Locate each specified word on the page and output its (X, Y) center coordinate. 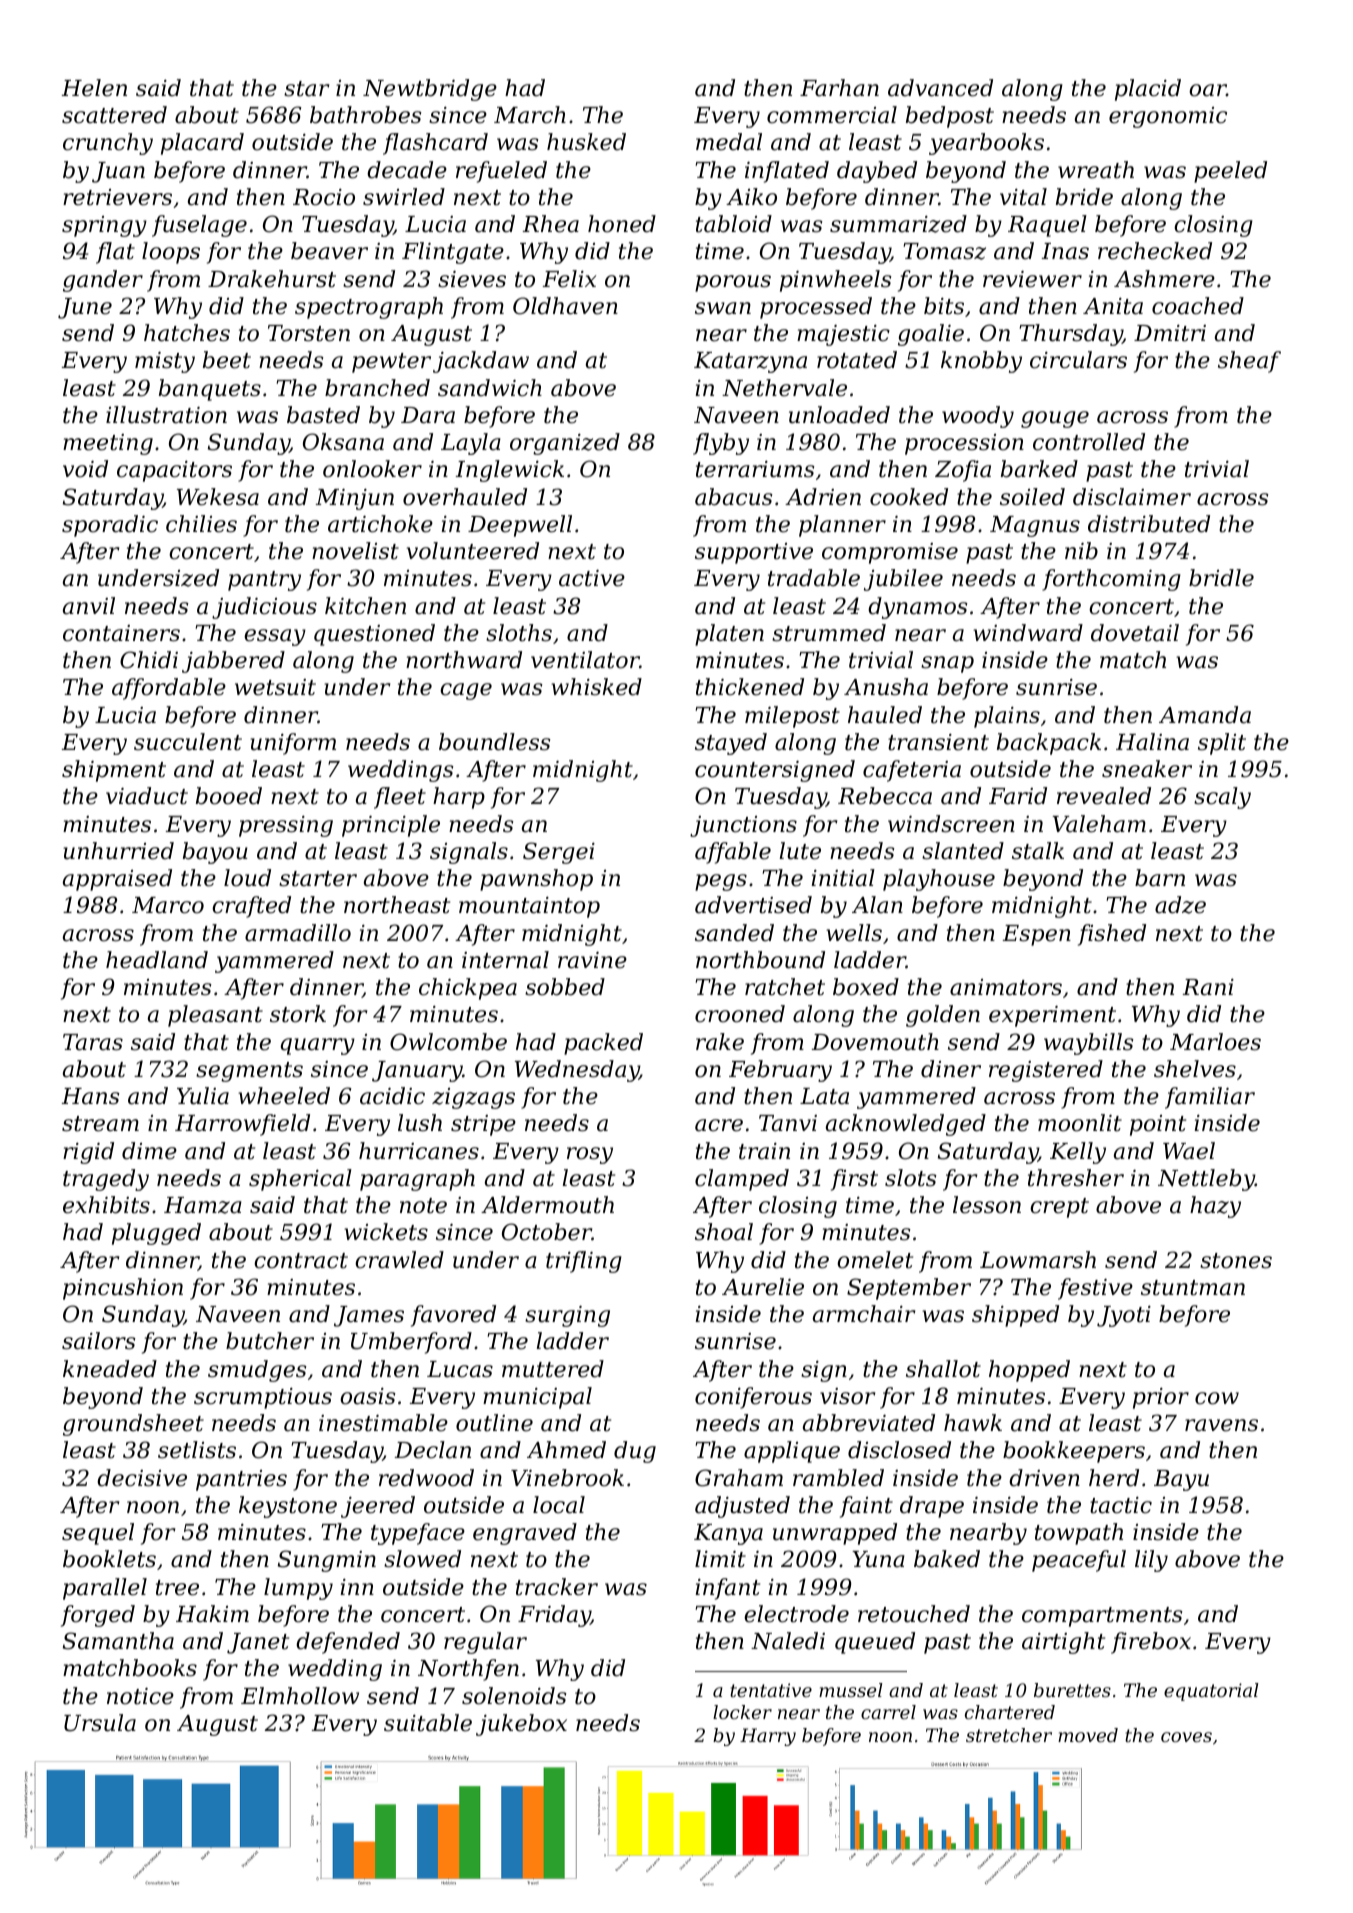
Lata (824, 1096)
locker (742, 1712)
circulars (1078, 360)
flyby (721, 444)
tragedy (106, 1180)
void (85, 469)
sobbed (565, 987)
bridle (1221, 578)
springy (104, 226)
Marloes (1215, 1042)
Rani (1208, 987)
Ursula (100, 1723)
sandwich (490, 388)
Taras (93, 1042)
